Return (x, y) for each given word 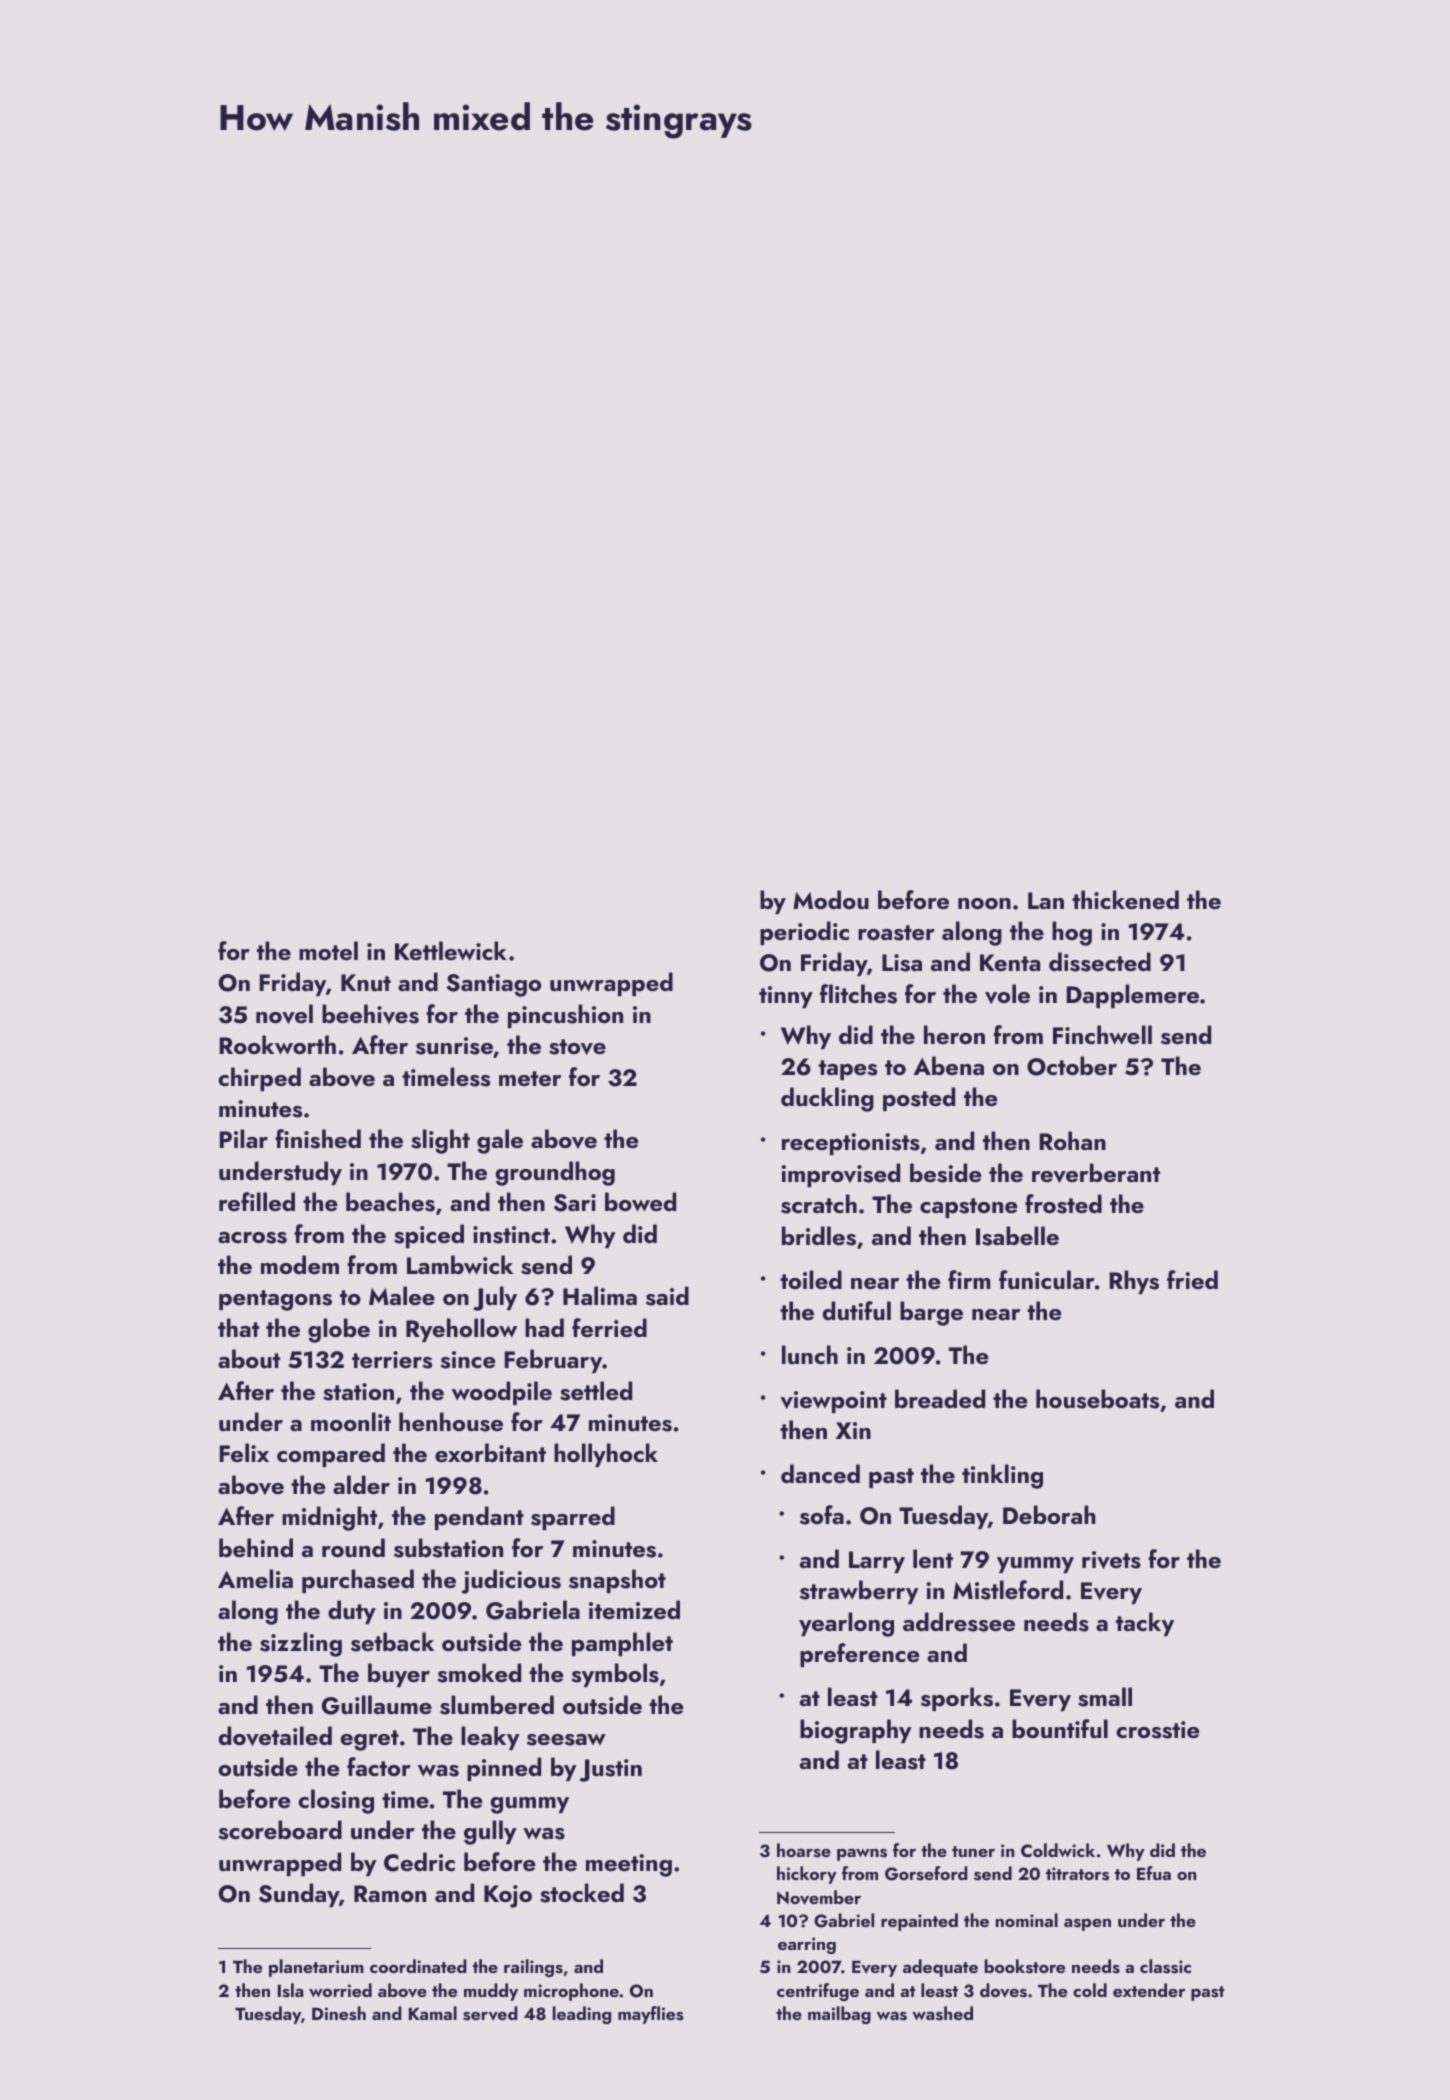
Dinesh (339, 2013)
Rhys (1134, 1282)
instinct (511, 1235)
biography (856, 1731)
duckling (827, 1099)
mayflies (651, 2015)
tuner (973, 1851)
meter (530, 1078)
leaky (490, 1738)
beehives (370, 1014)
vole (1007, 994)
